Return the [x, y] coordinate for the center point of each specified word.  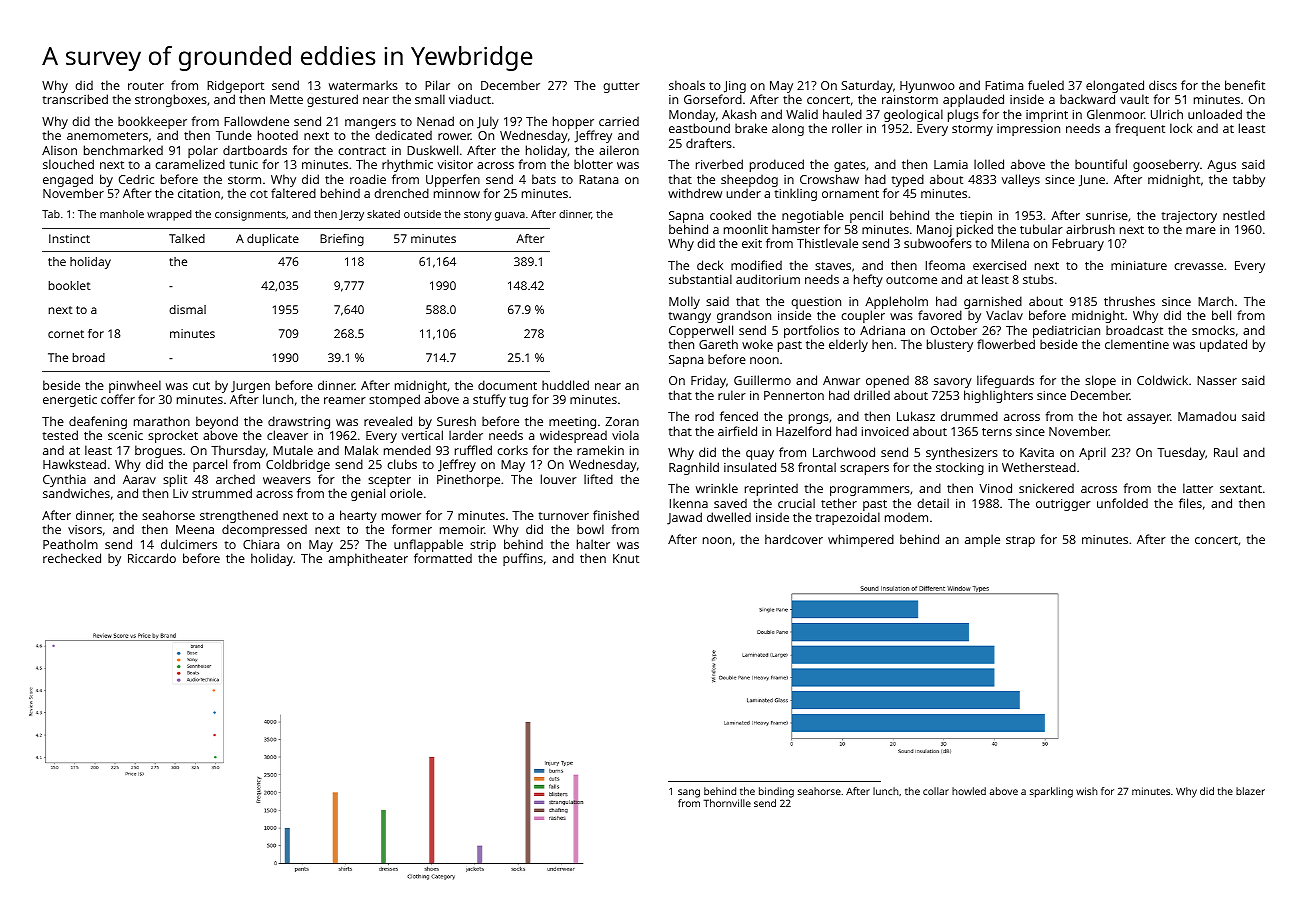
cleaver [287, 435]
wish [1086, 791]
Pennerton [794, 395]
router [146, 86]
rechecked [72, 558]
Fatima [1004, 85]
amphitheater [368, 559]
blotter [593, 164]
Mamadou [1207, 416]
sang [689, 793]
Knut [626, 558]
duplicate [273, 240]
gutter [621, 87]
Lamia [951, 164]
